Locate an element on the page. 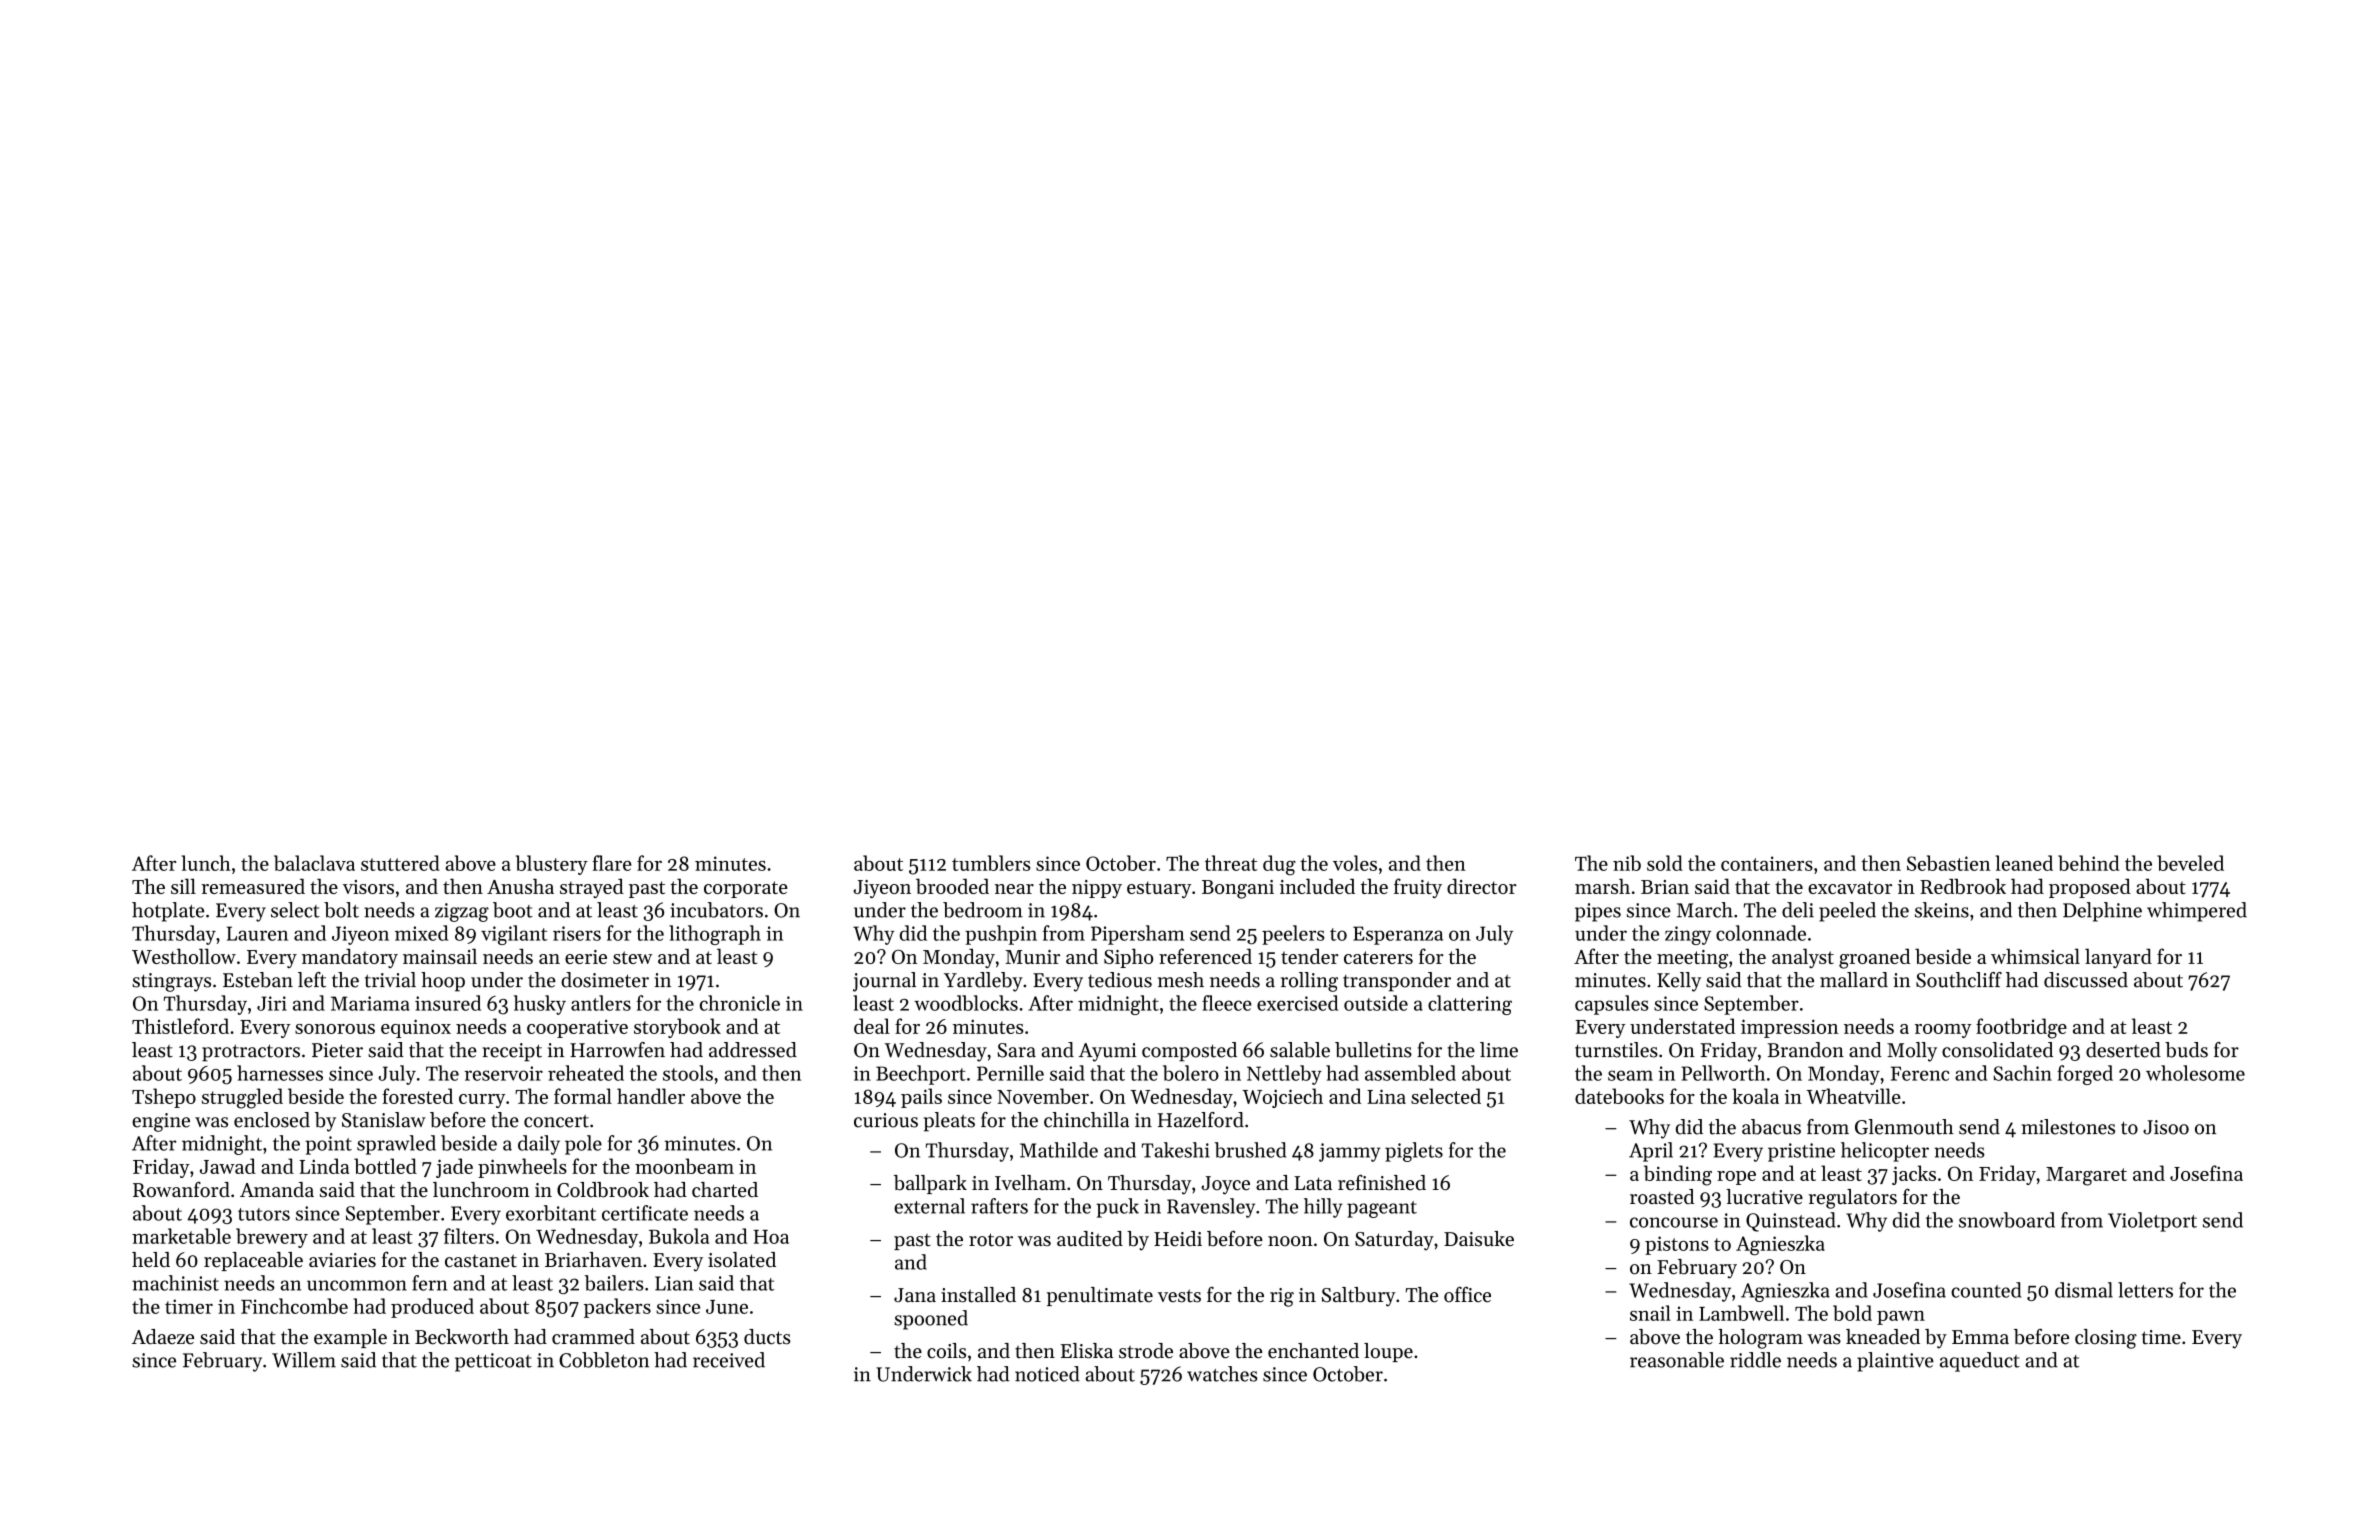  buds is located at coordinates (2186, 1050).
